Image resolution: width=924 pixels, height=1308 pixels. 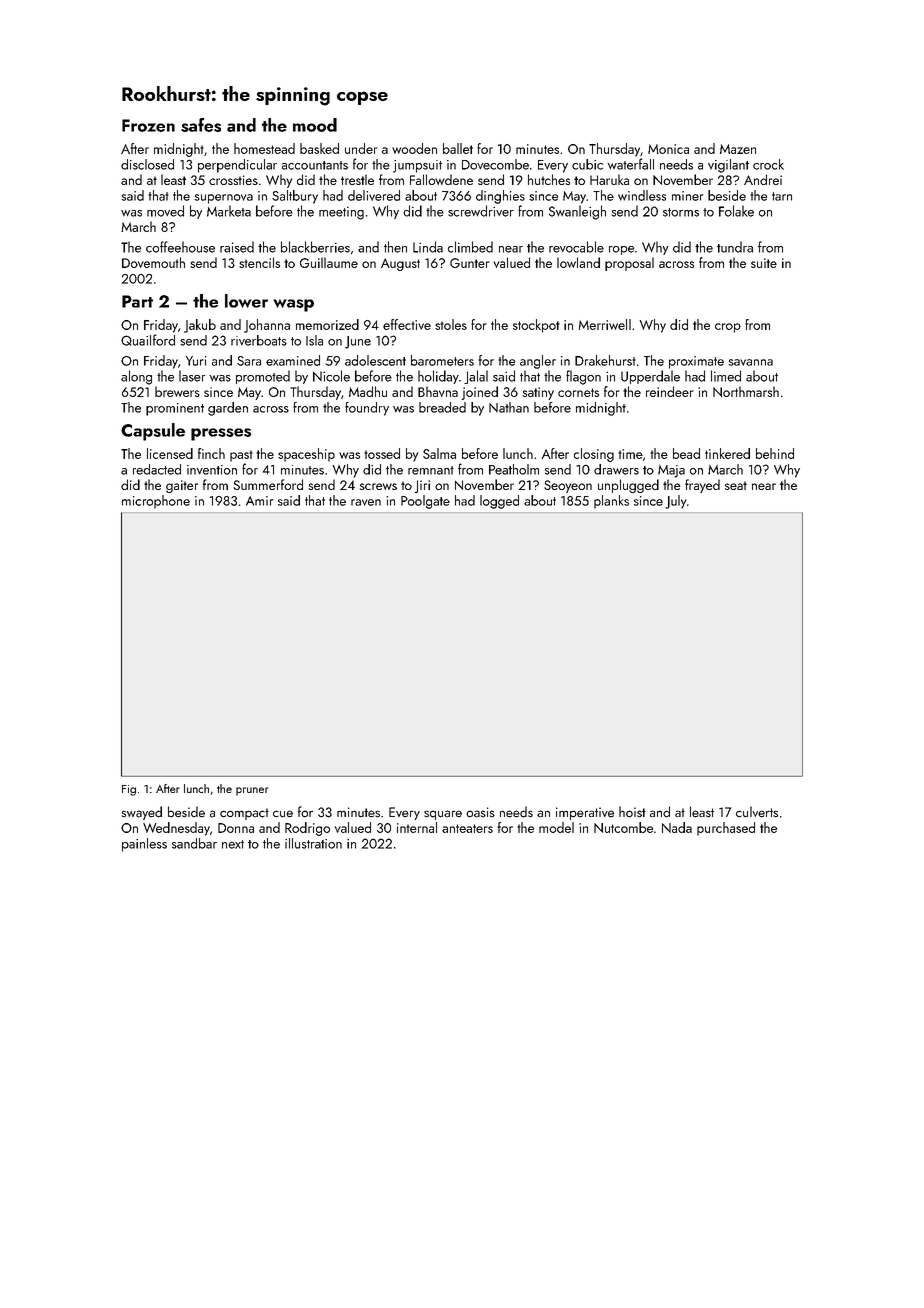 What do you see at coordinates (180, 247) in the page?
I see `coffeehouse` at bounding box center [180, 247].
